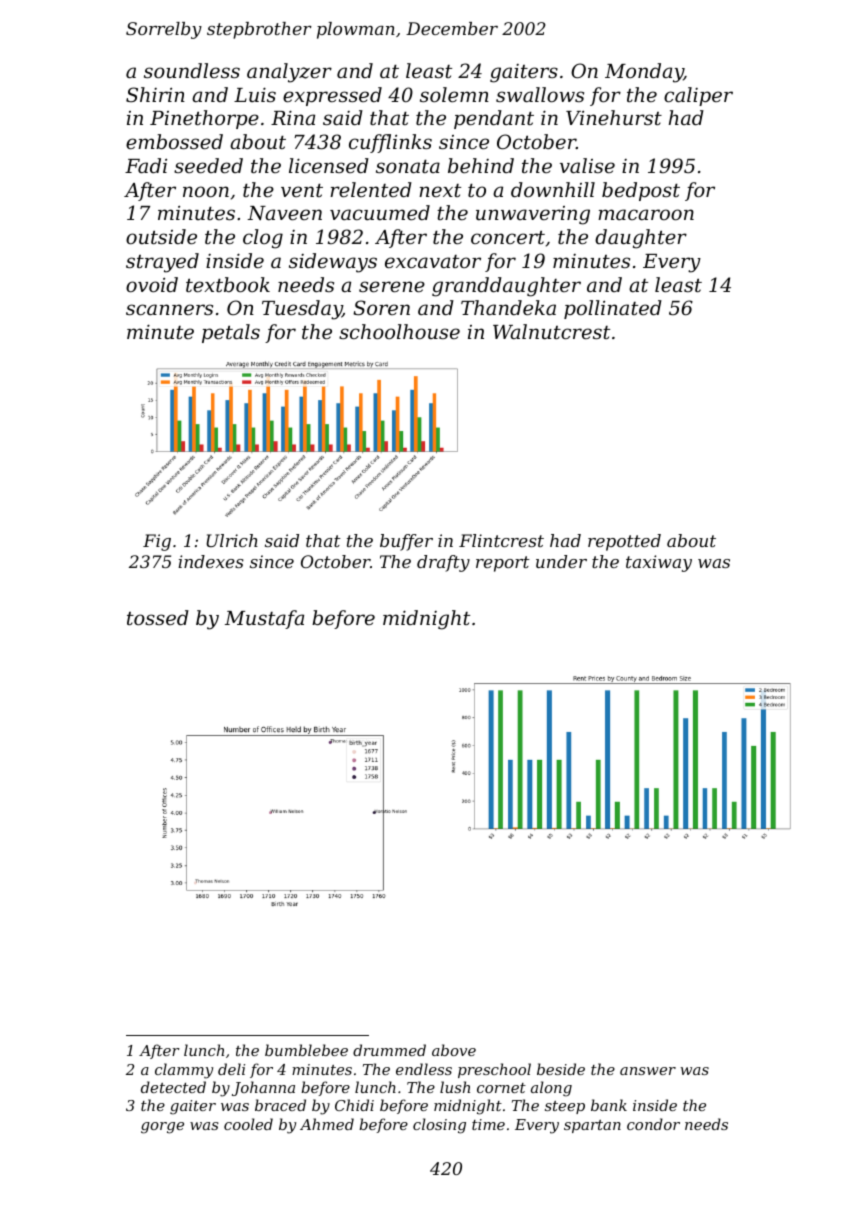  I want to click on indexes, so click(211, 561).
